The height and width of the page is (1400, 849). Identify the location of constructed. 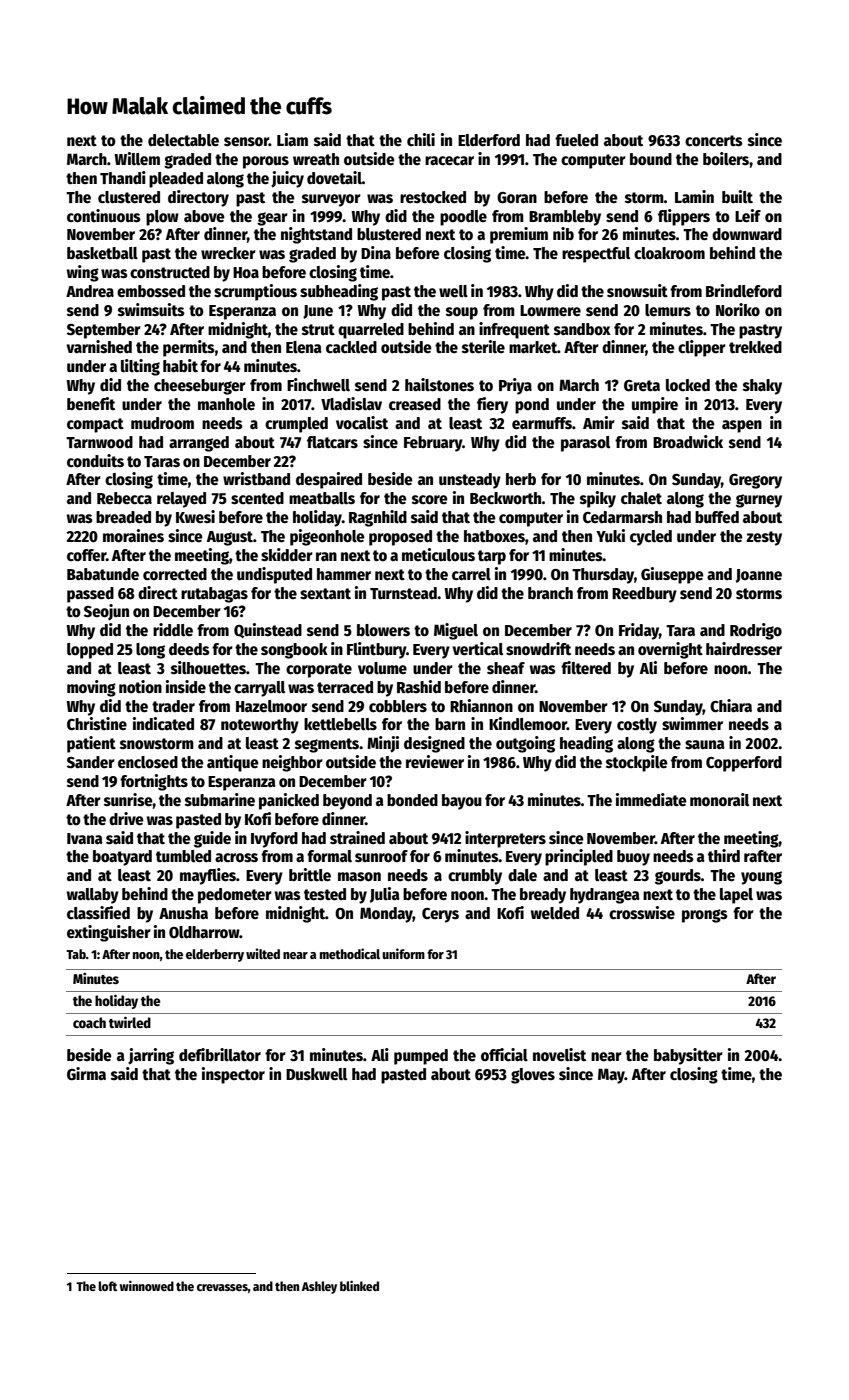
(170, 272).
